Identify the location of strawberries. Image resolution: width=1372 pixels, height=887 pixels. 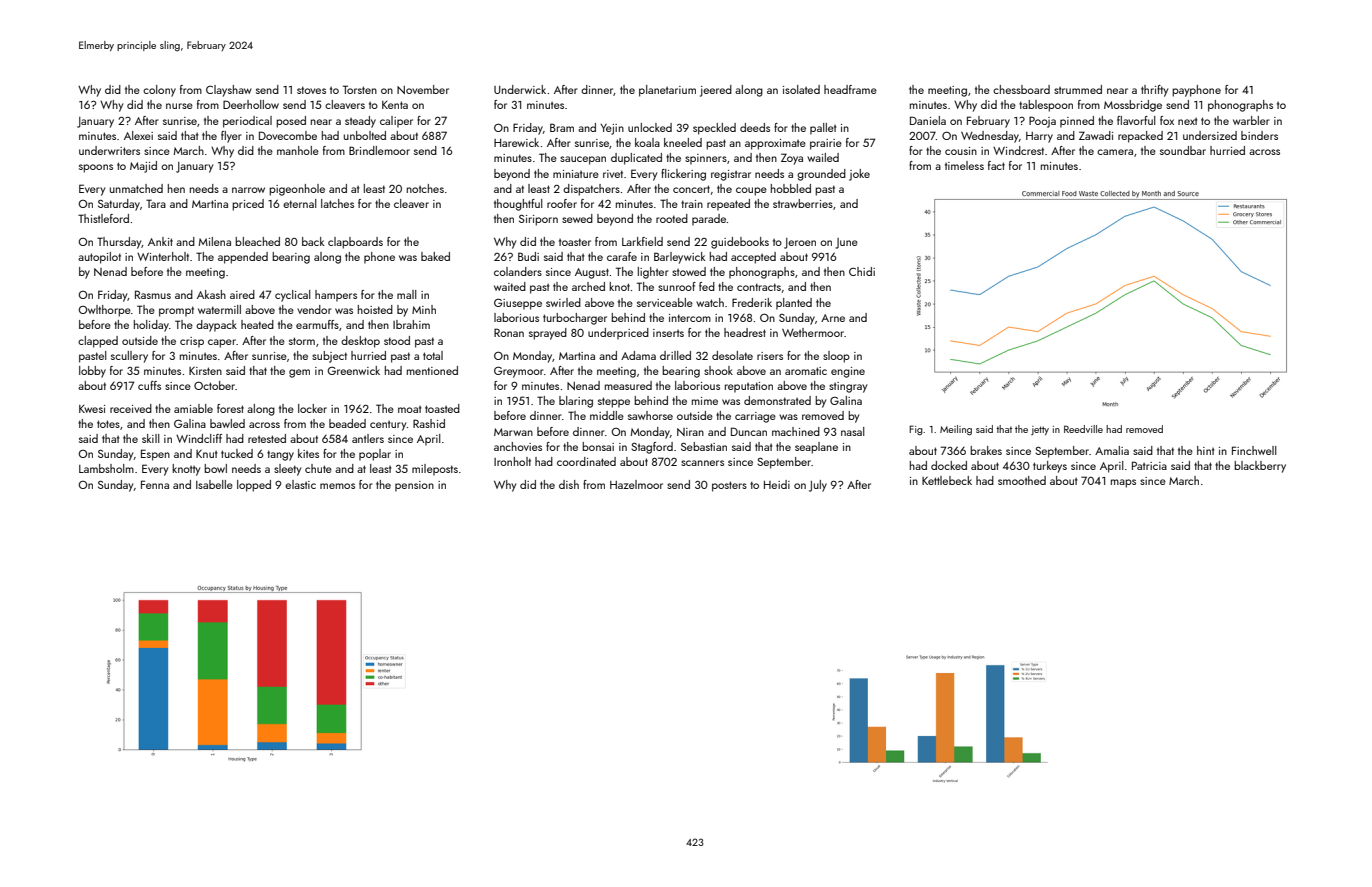
(803, 203).
